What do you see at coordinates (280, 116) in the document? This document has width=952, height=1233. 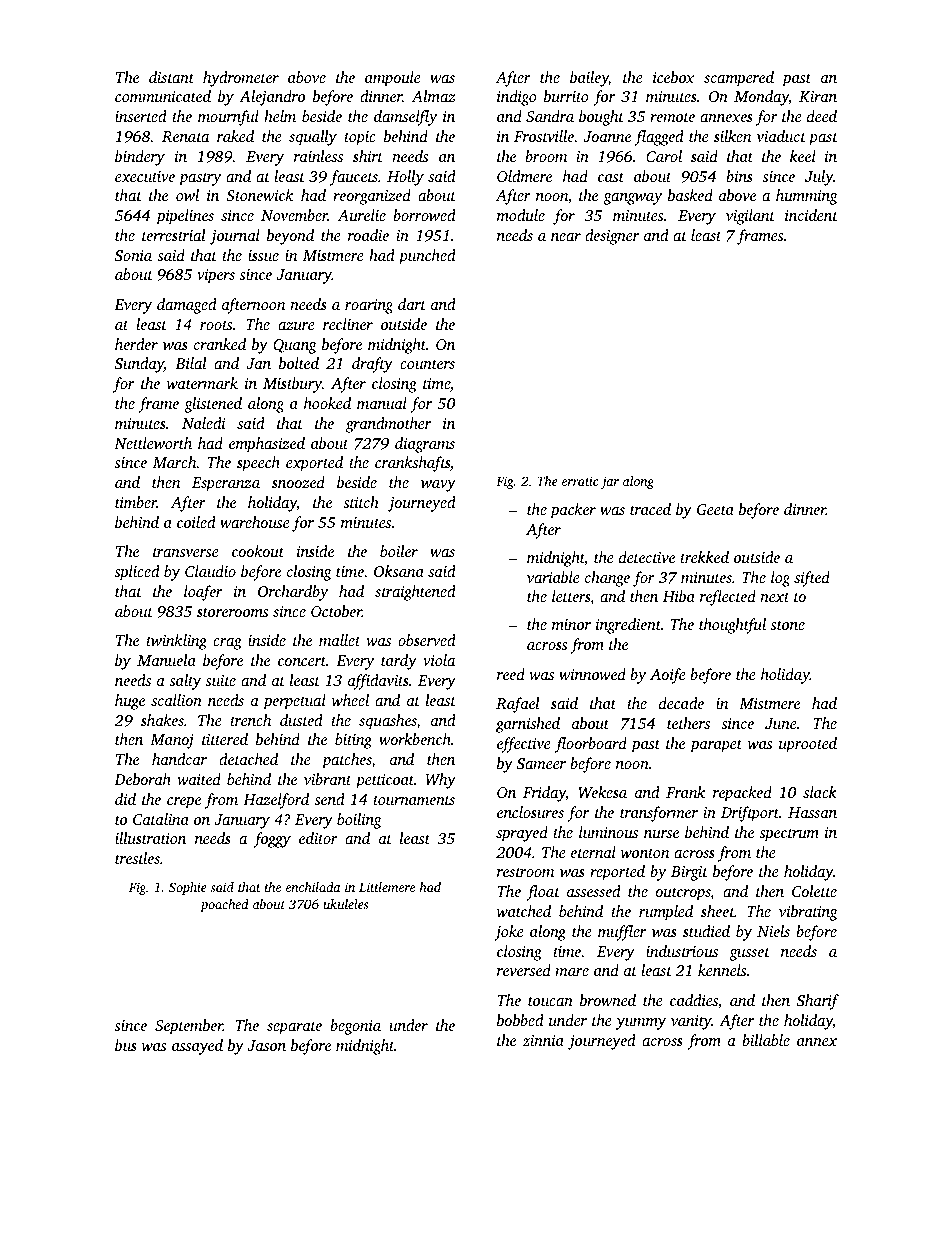 I see `helm` at bounding box center [280, 116].
